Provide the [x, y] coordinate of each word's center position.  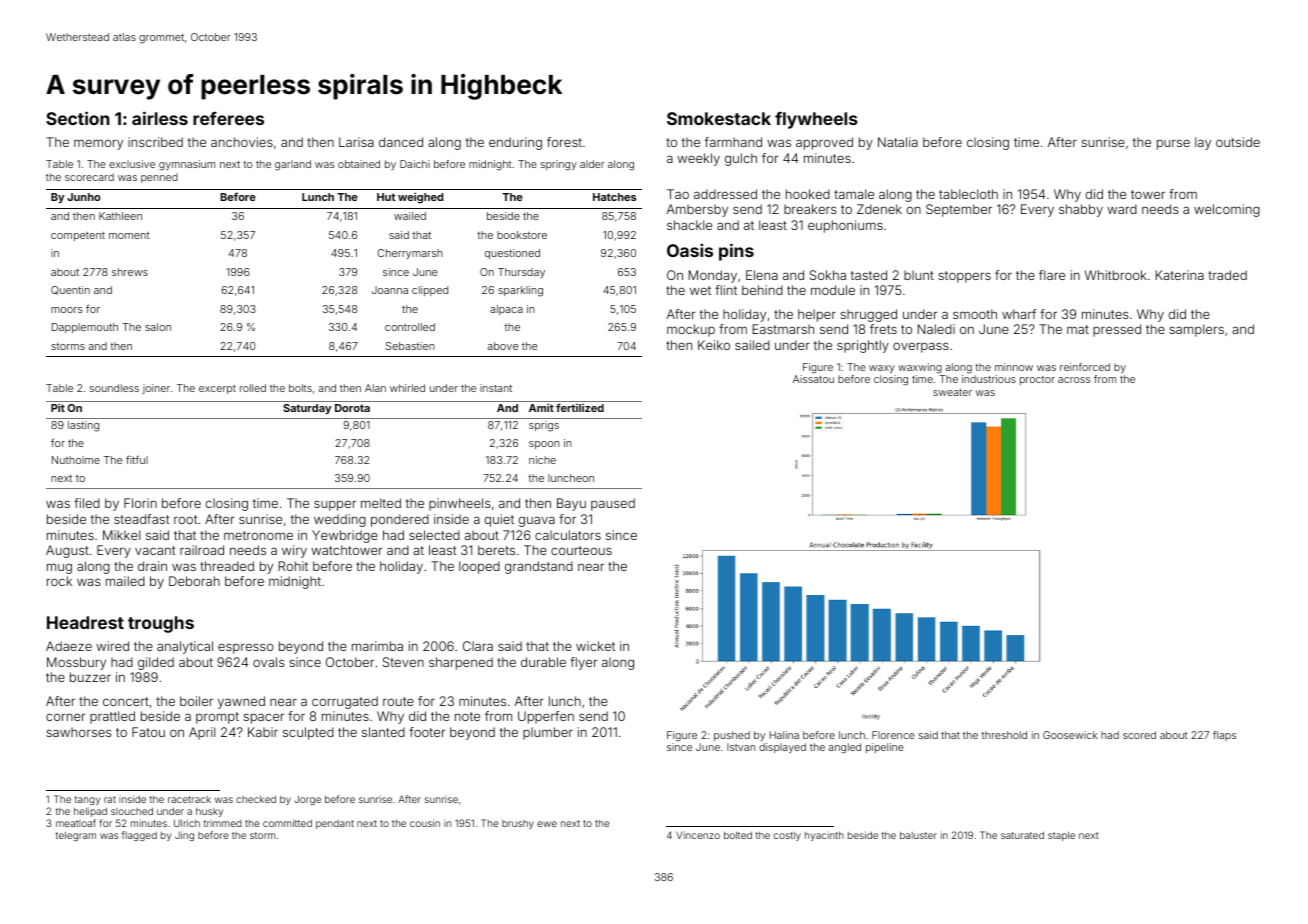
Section [77, 118]
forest [564, 142]
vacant [155, 550]
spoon [544, 445]
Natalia [898, 142]
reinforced [1085, 367]
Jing [184, 836]
